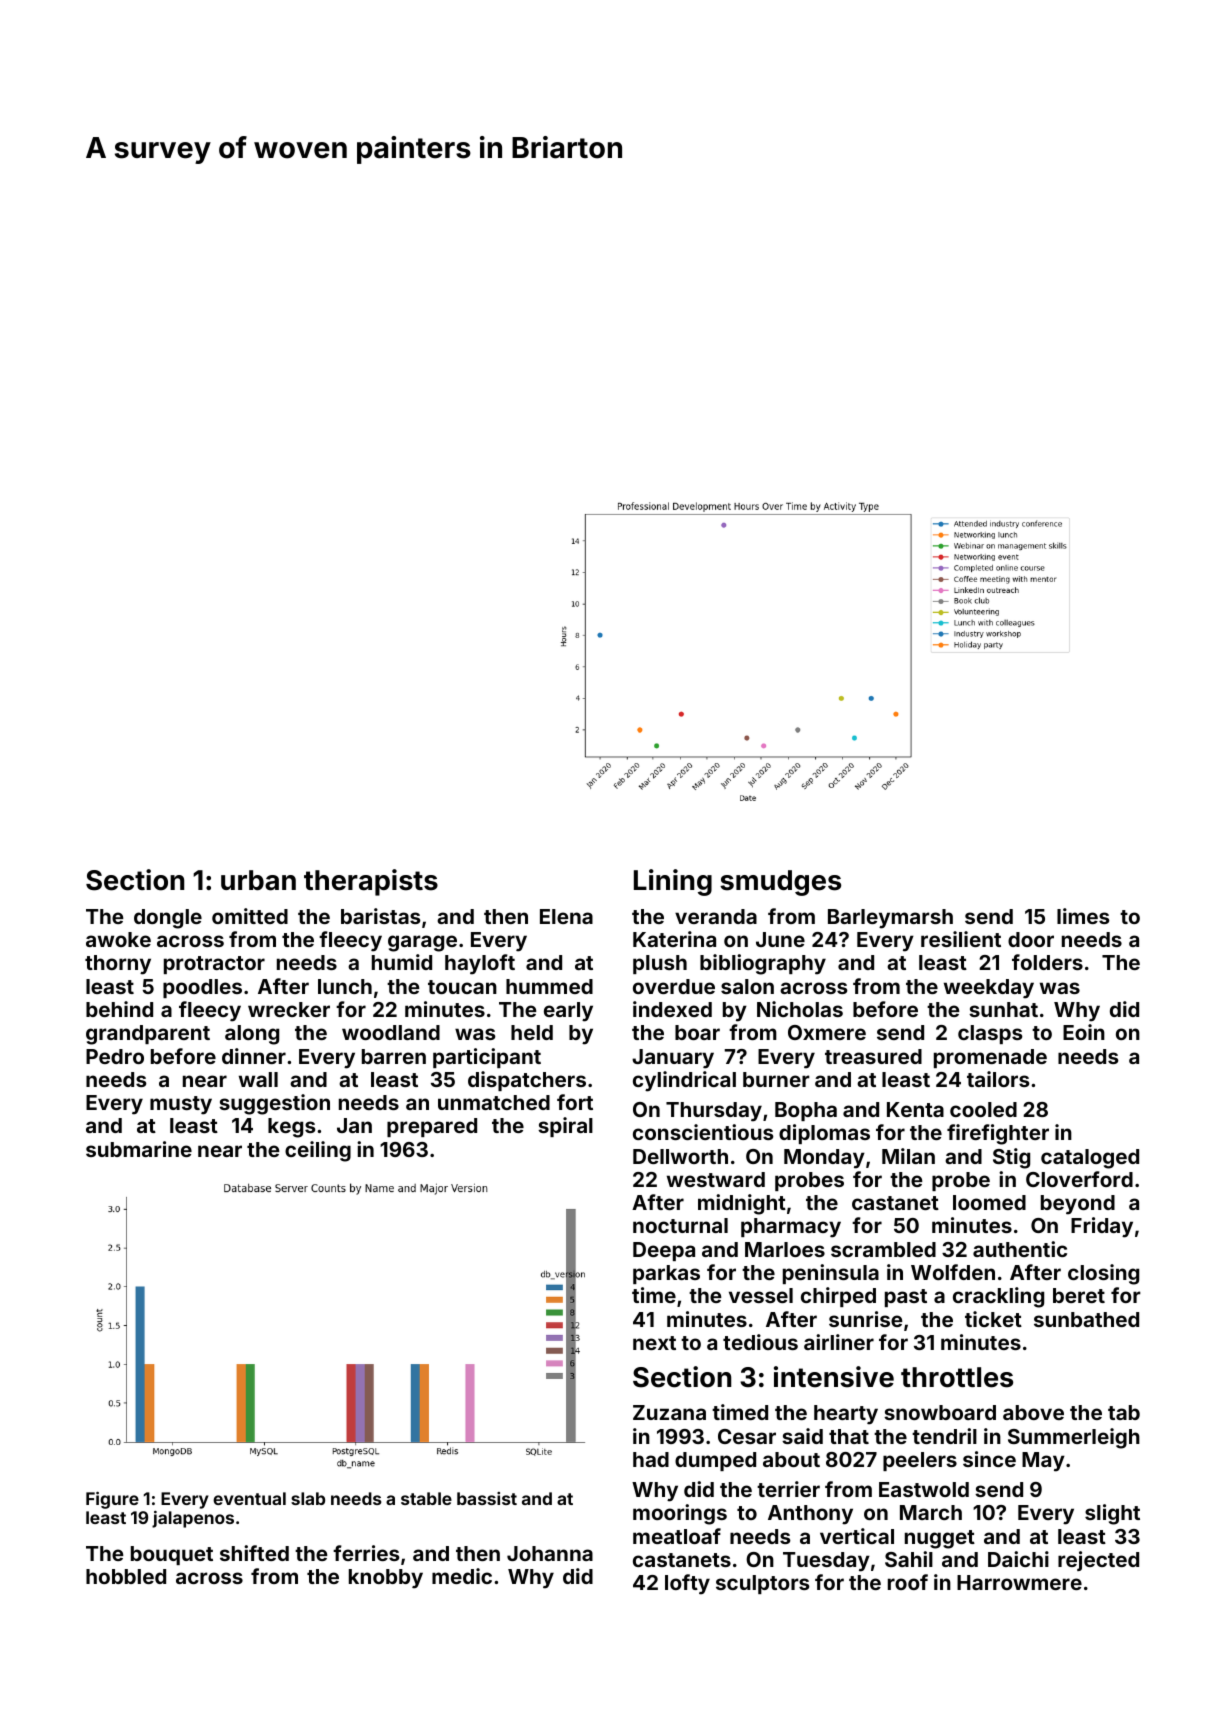  What do you see at coordinates (673, 882) in the page?
I see `Lining` at bounding box center [673, 882].
